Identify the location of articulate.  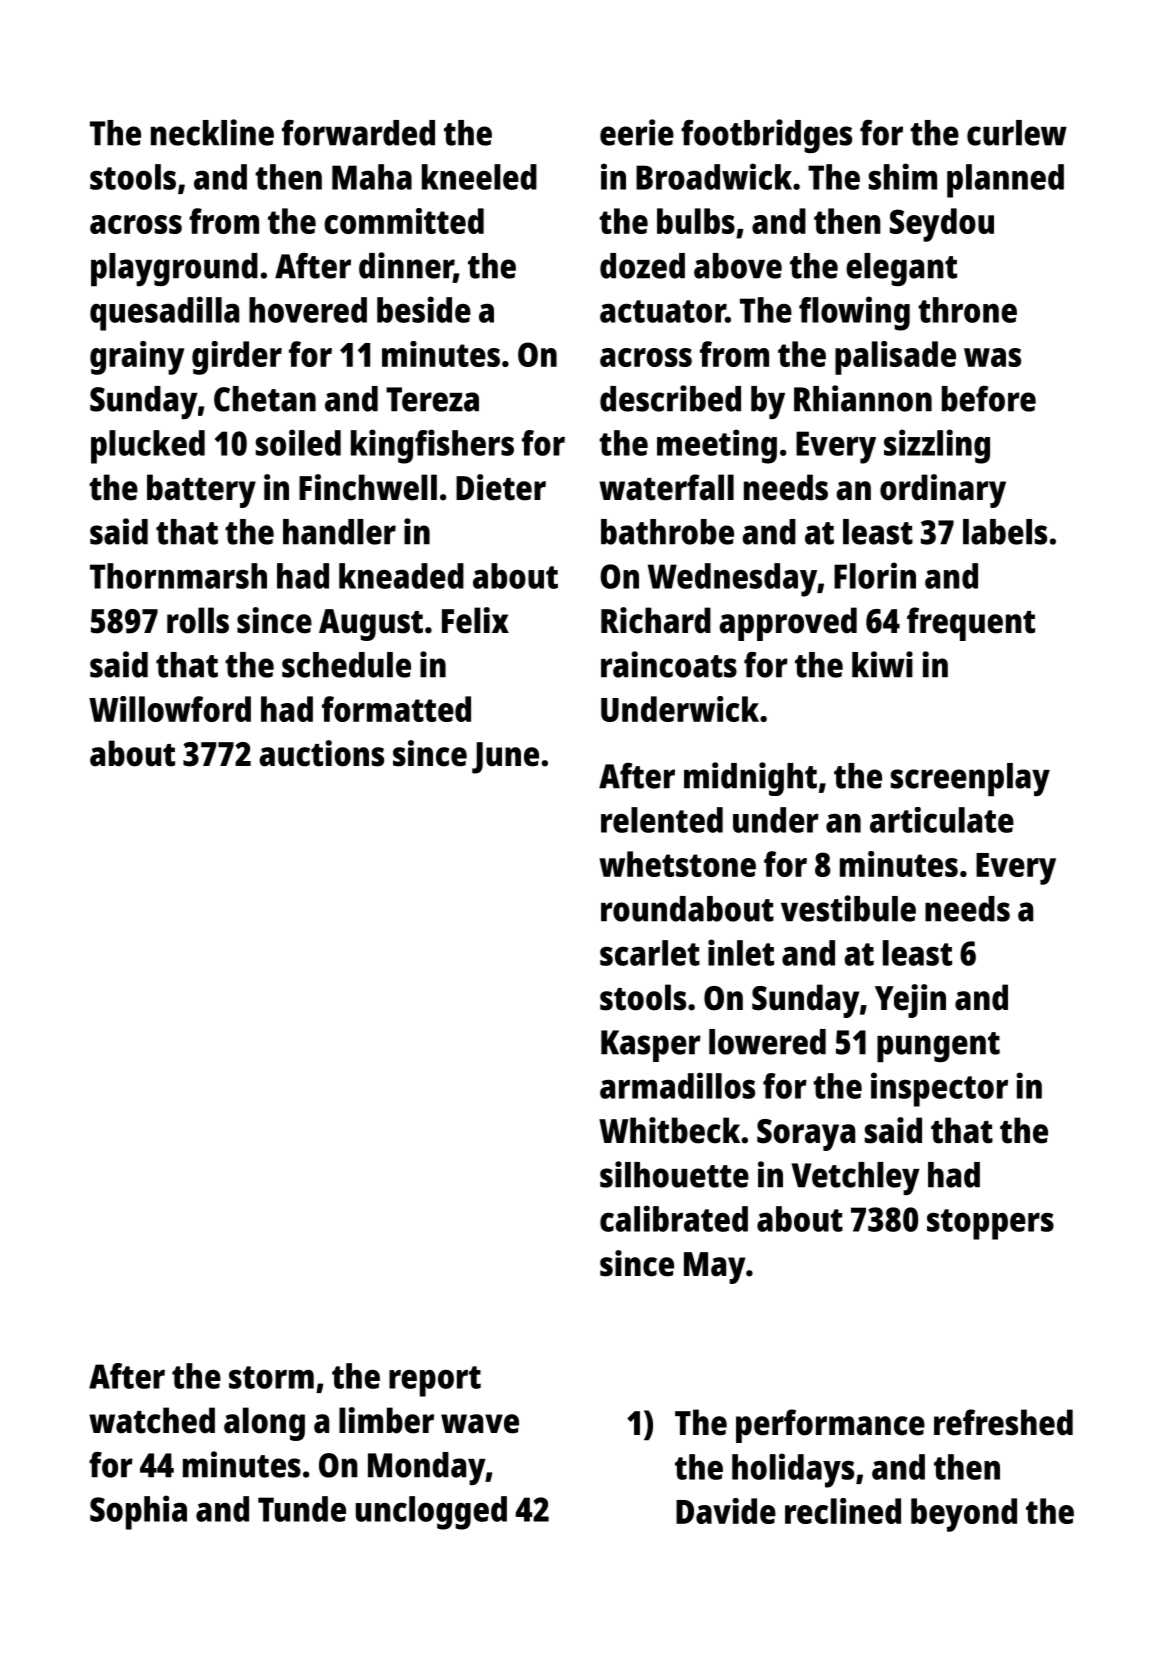
(942, 820).
